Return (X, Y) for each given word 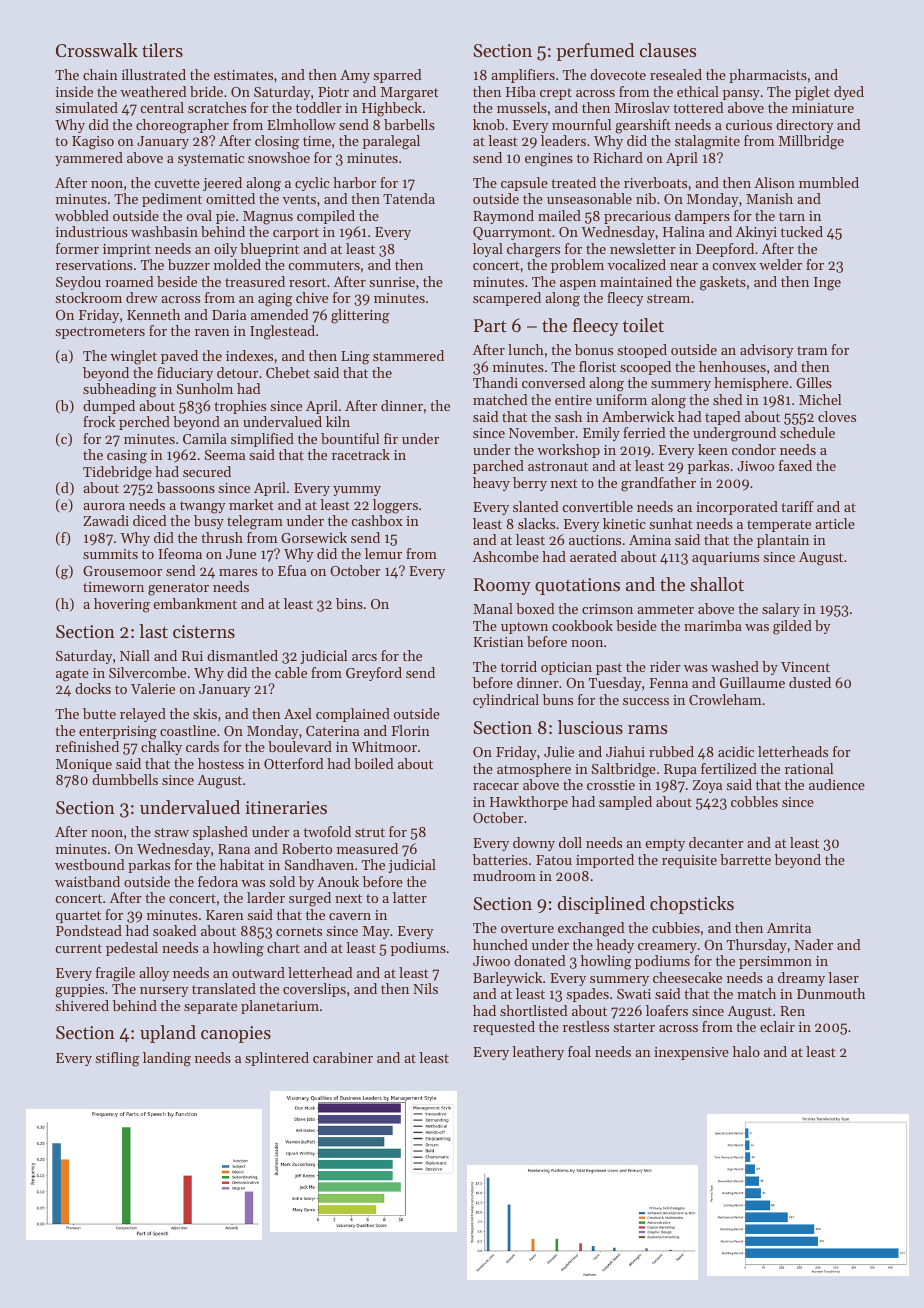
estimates (243, 75)
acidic (736, 751)
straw (172, 832)
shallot (717, 584)
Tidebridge (117, 473)
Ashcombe (506, 556)
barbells (409, 124)
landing (167, 1059)
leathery (538, 1053)
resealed (676, 74)
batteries (500, 859)
